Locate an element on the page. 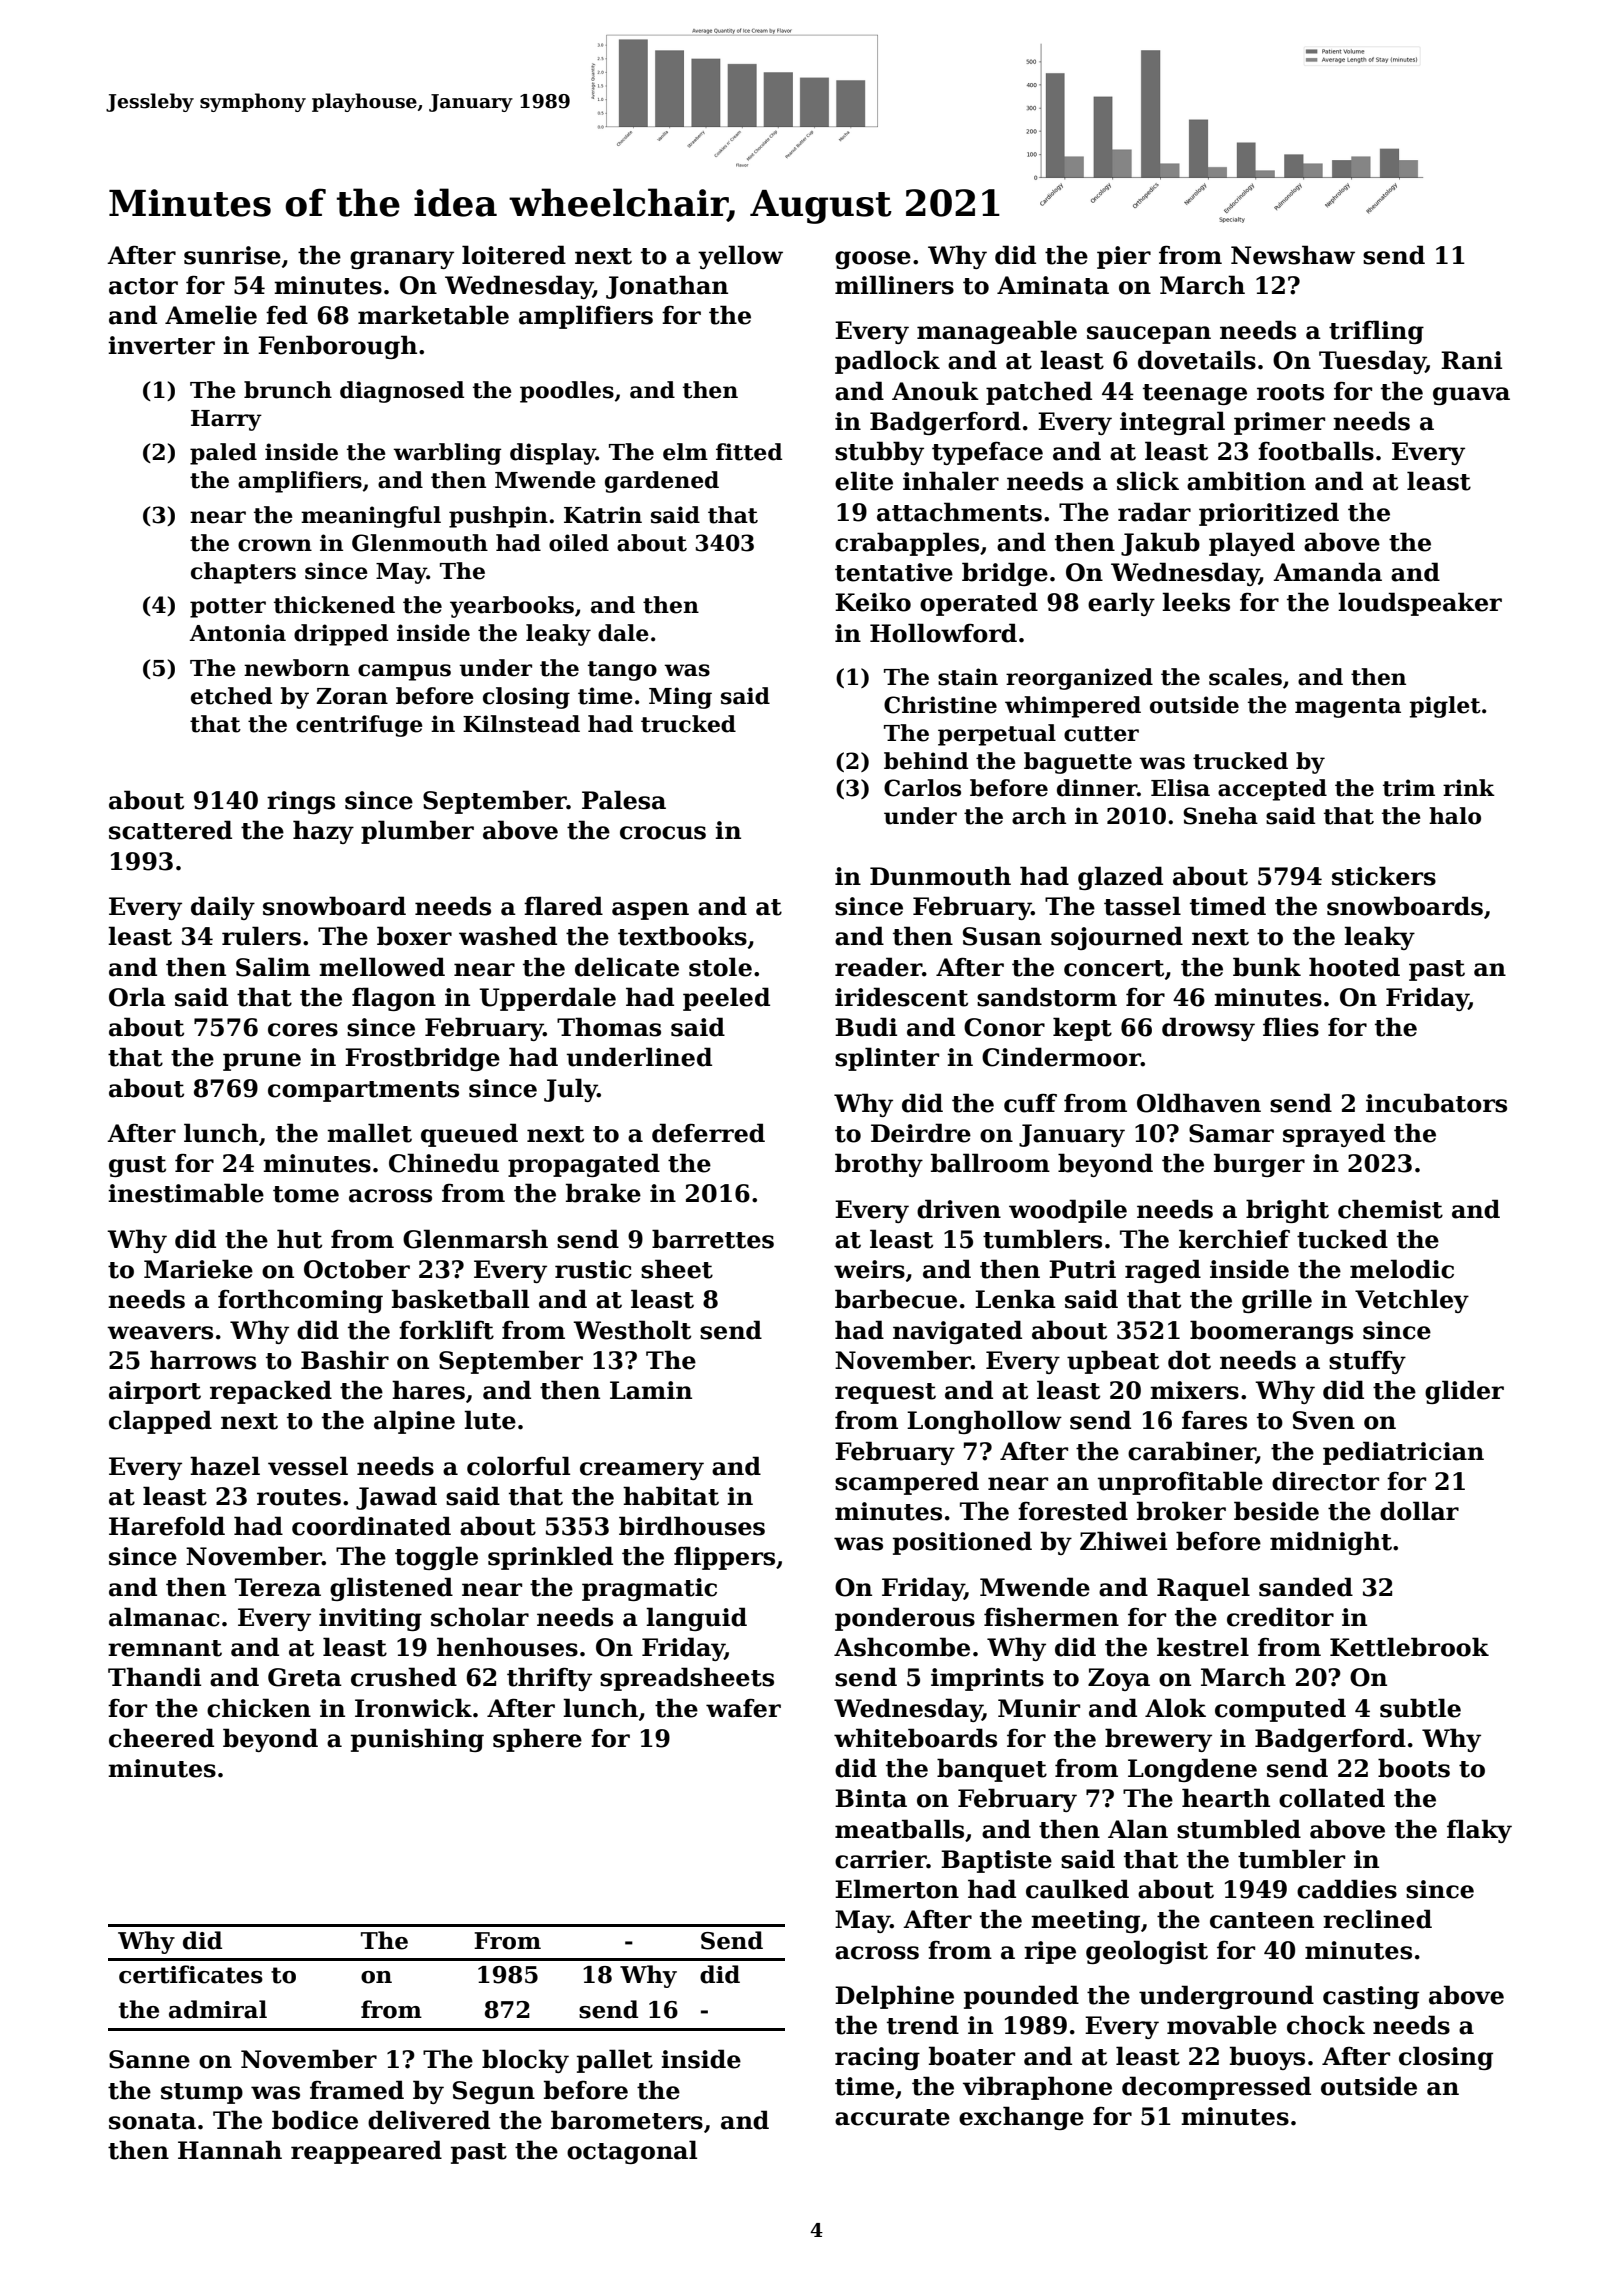 The width and height of the document is (1620, 2292). Budi is located at coordinates (866, 1027).
